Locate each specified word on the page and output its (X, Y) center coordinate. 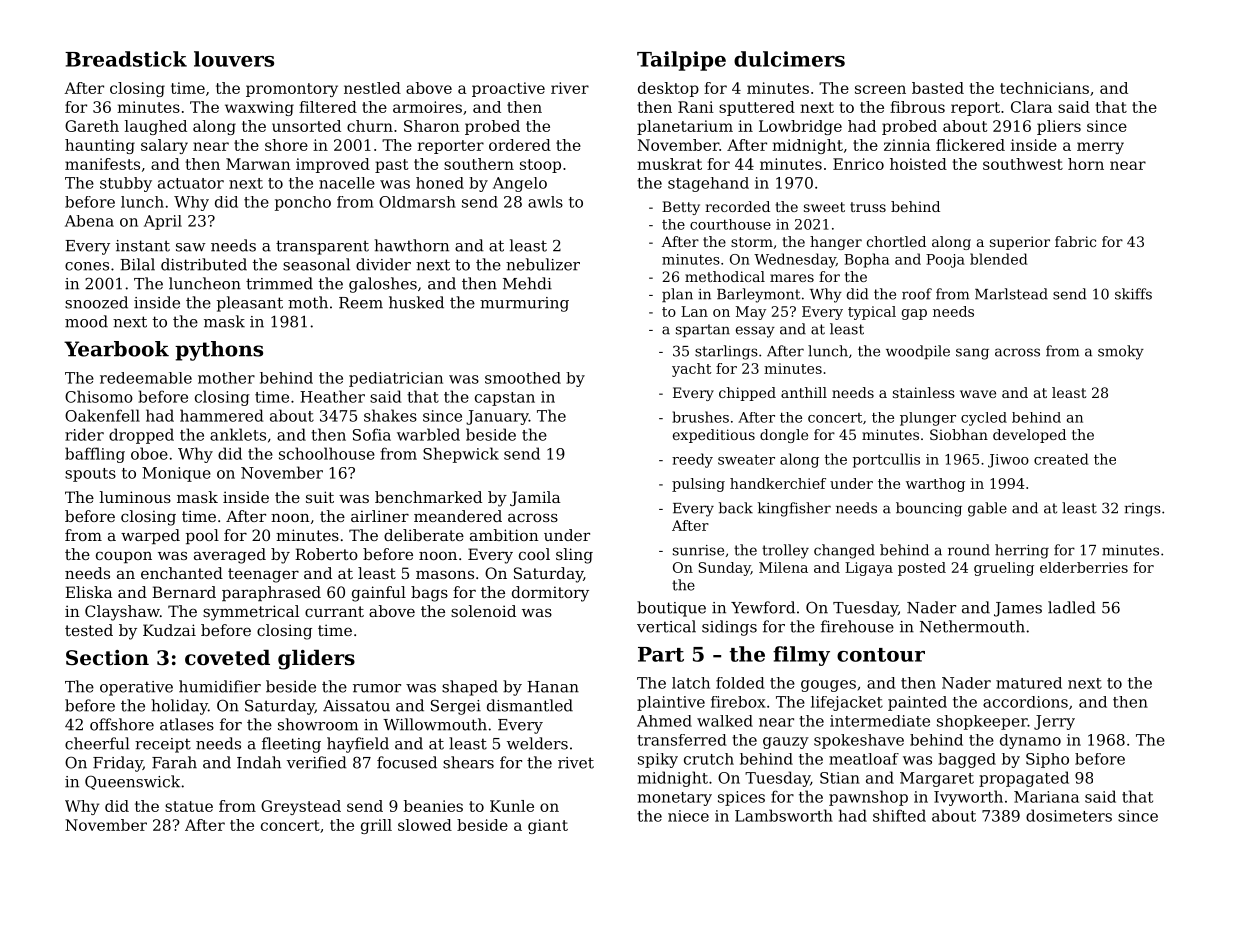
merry (1100, 148)
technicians (1044, 88)
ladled (1072, 607)
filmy (801, 656)
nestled (372, 88)
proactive (508, 89)
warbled (428, 434)
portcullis (886, 460)
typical (872, 313)
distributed (204, 264)
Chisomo (99, 396)
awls (545, 202)
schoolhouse (327, 453)
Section (107, 658)
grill (376, 826)
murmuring (524, 304)
